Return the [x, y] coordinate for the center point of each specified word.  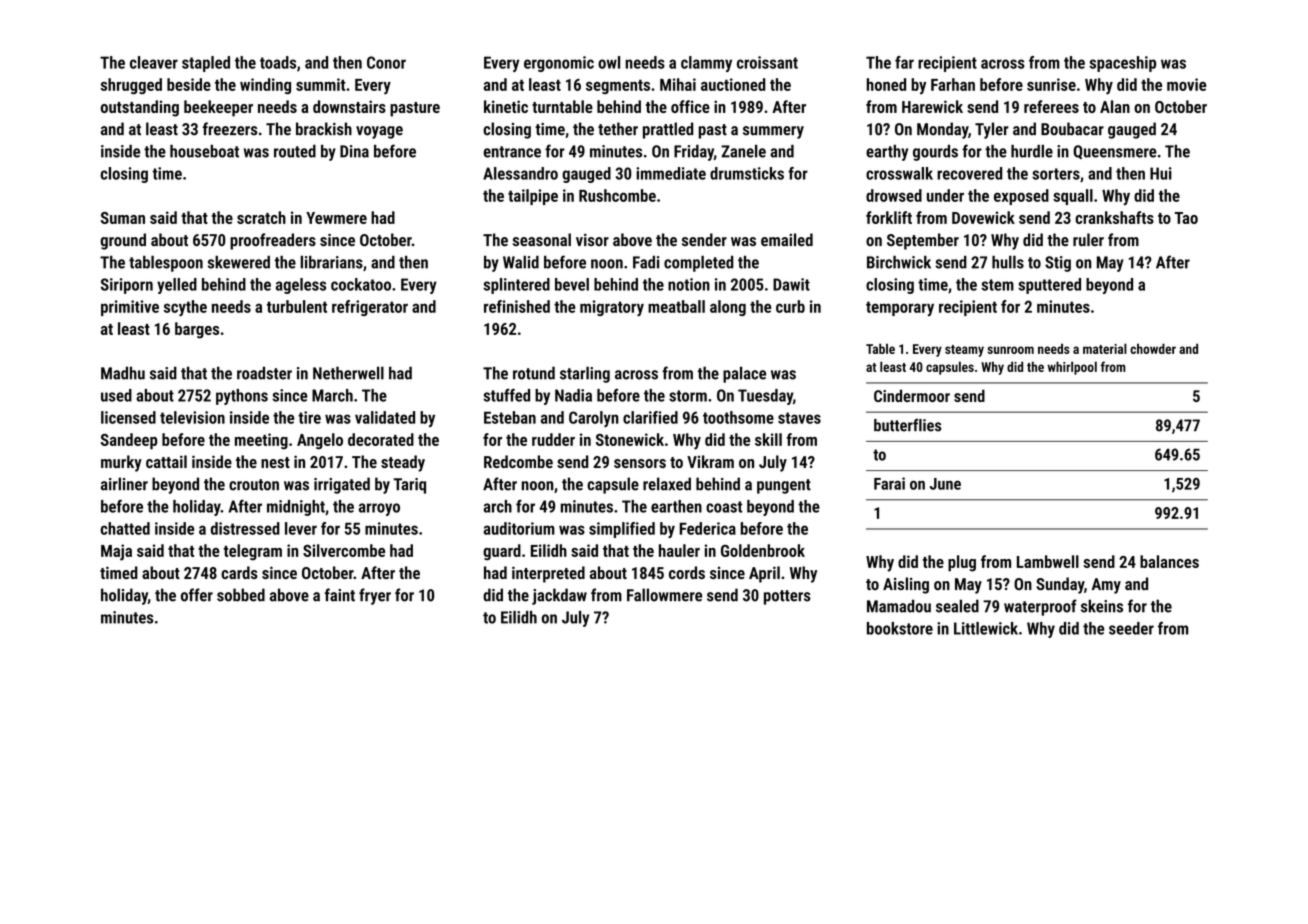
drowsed [894, 195]
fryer [375, 596]
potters [787, 597]
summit [320, 84]
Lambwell [1048, 561]
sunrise [1051, 84]
